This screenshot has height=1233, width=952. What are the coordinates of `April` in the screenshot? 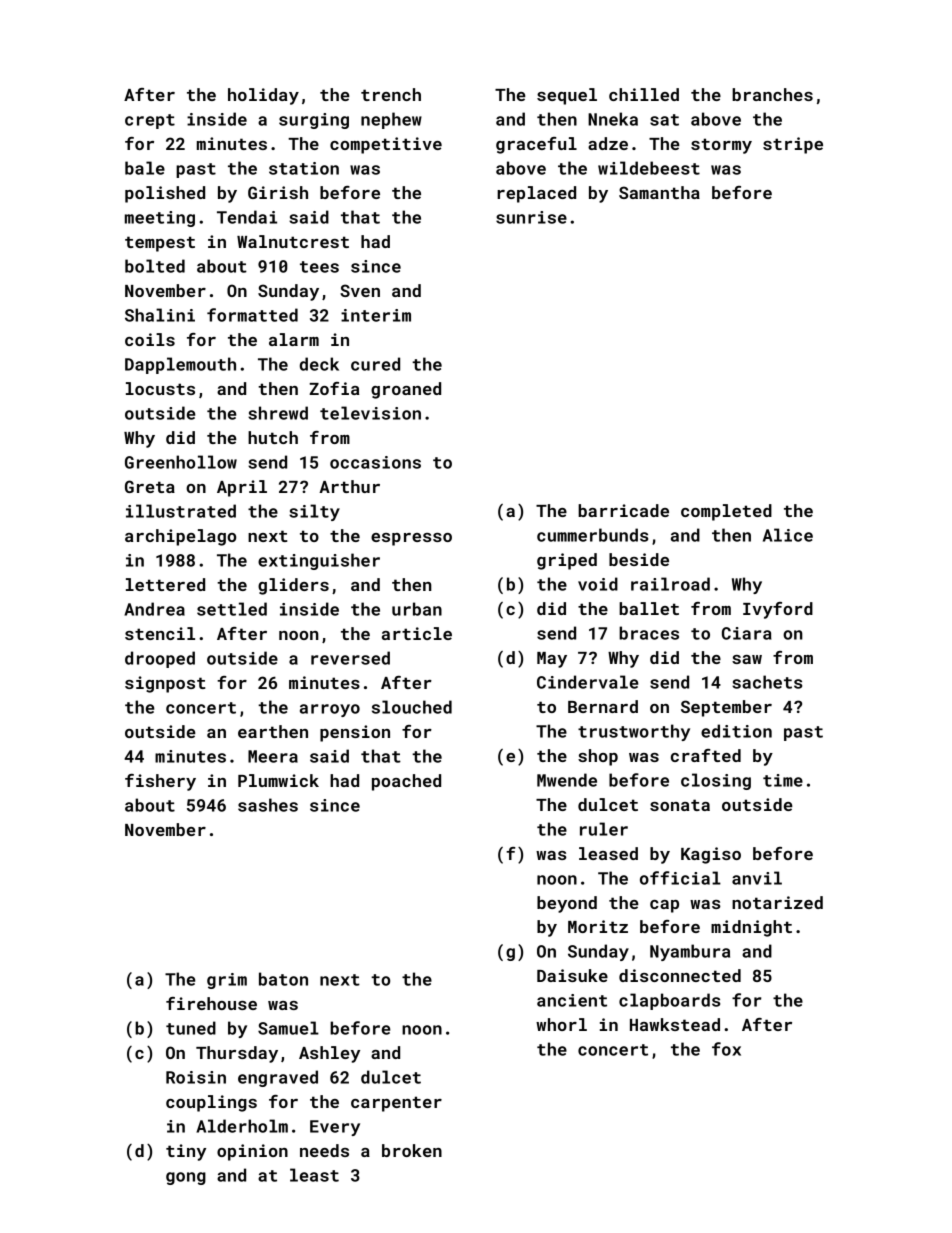 It's located at (242, 488).
